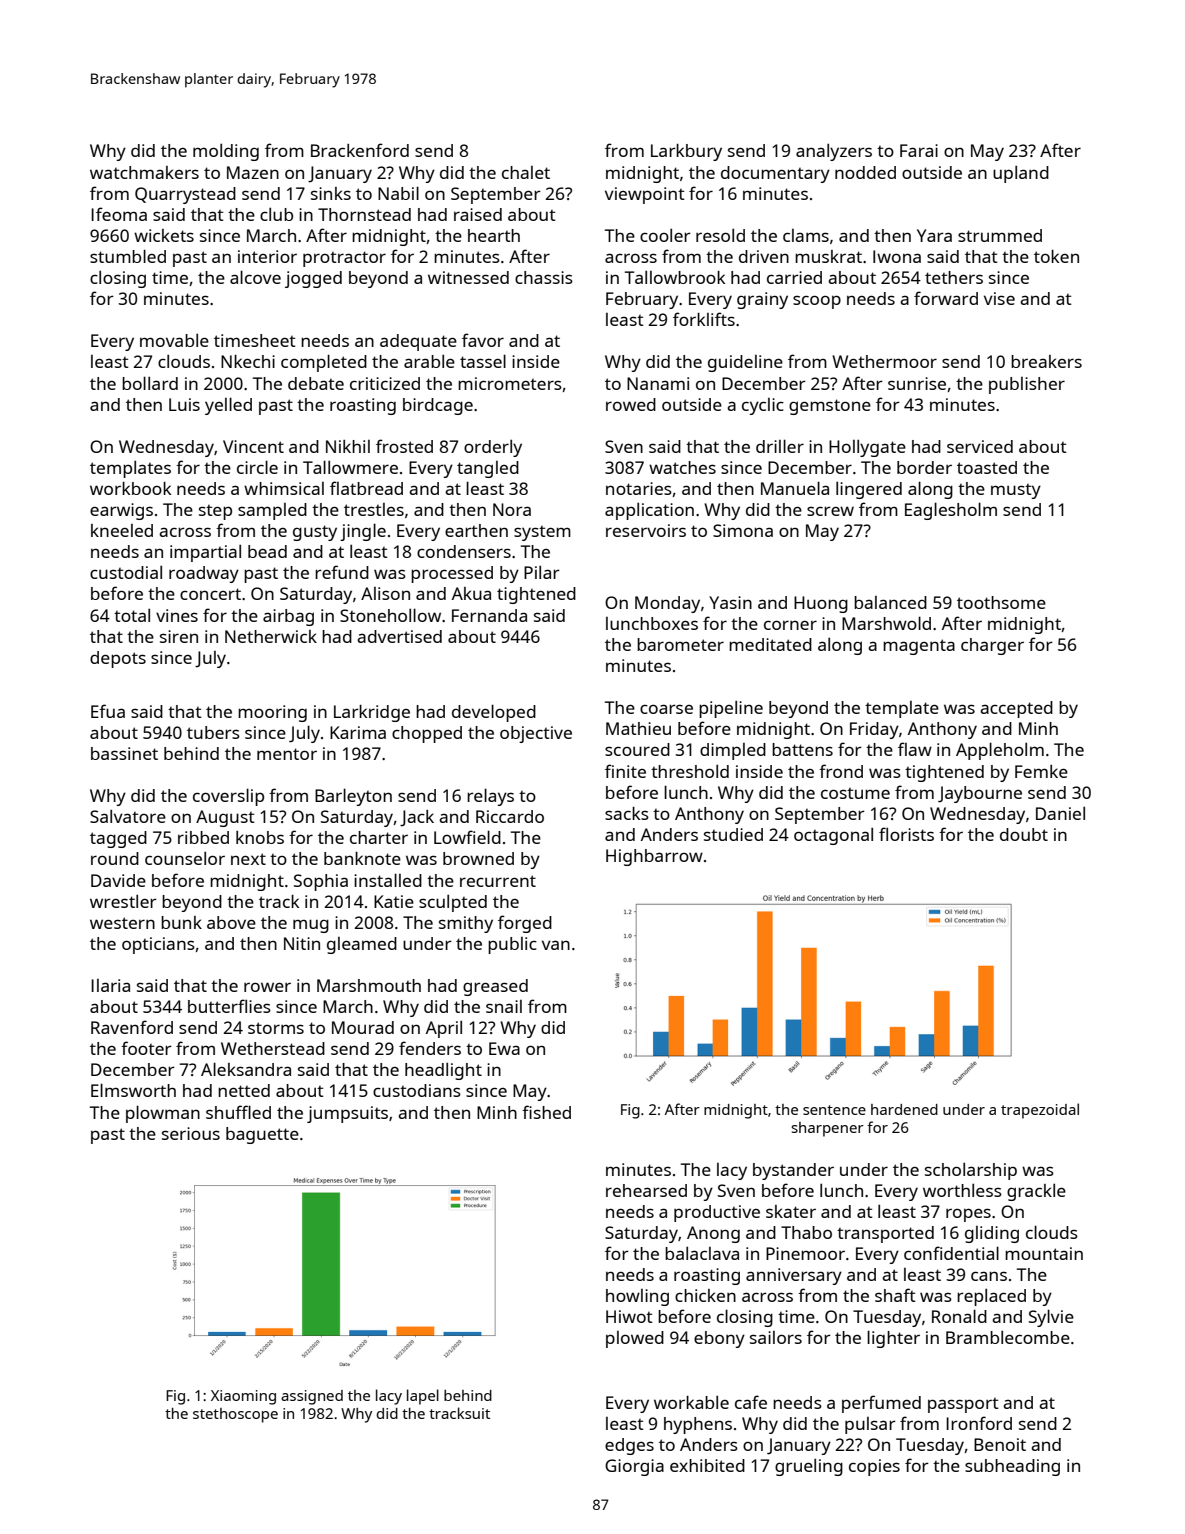 The width and height of the image is (1185, 1534). I want to click on stethoscope, so click(235, 1415).
